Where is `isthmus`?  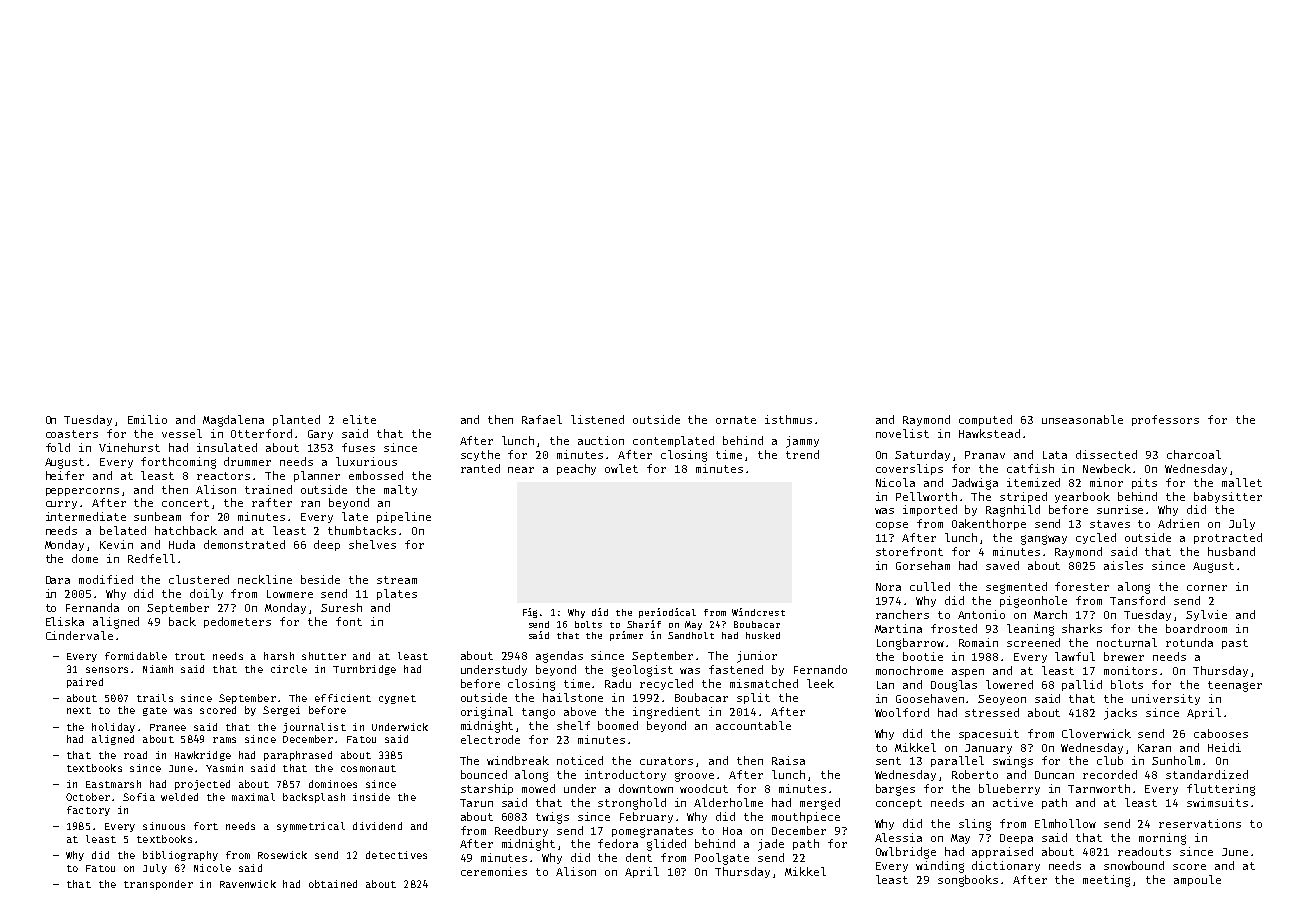 isthmus is located at coordinates (788, 419).
